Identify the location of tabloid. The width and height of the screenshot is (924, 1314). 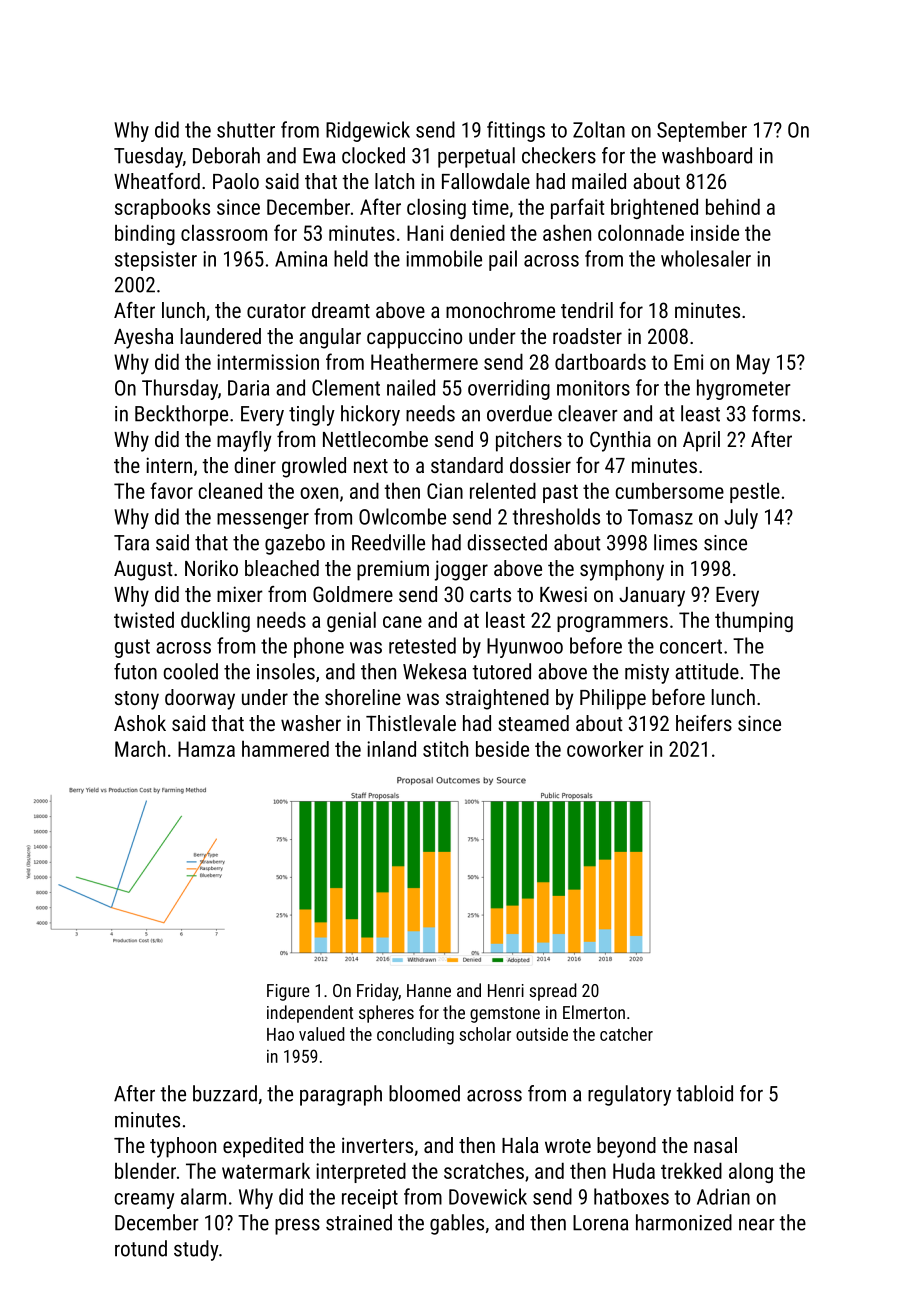
(704, 1093).
